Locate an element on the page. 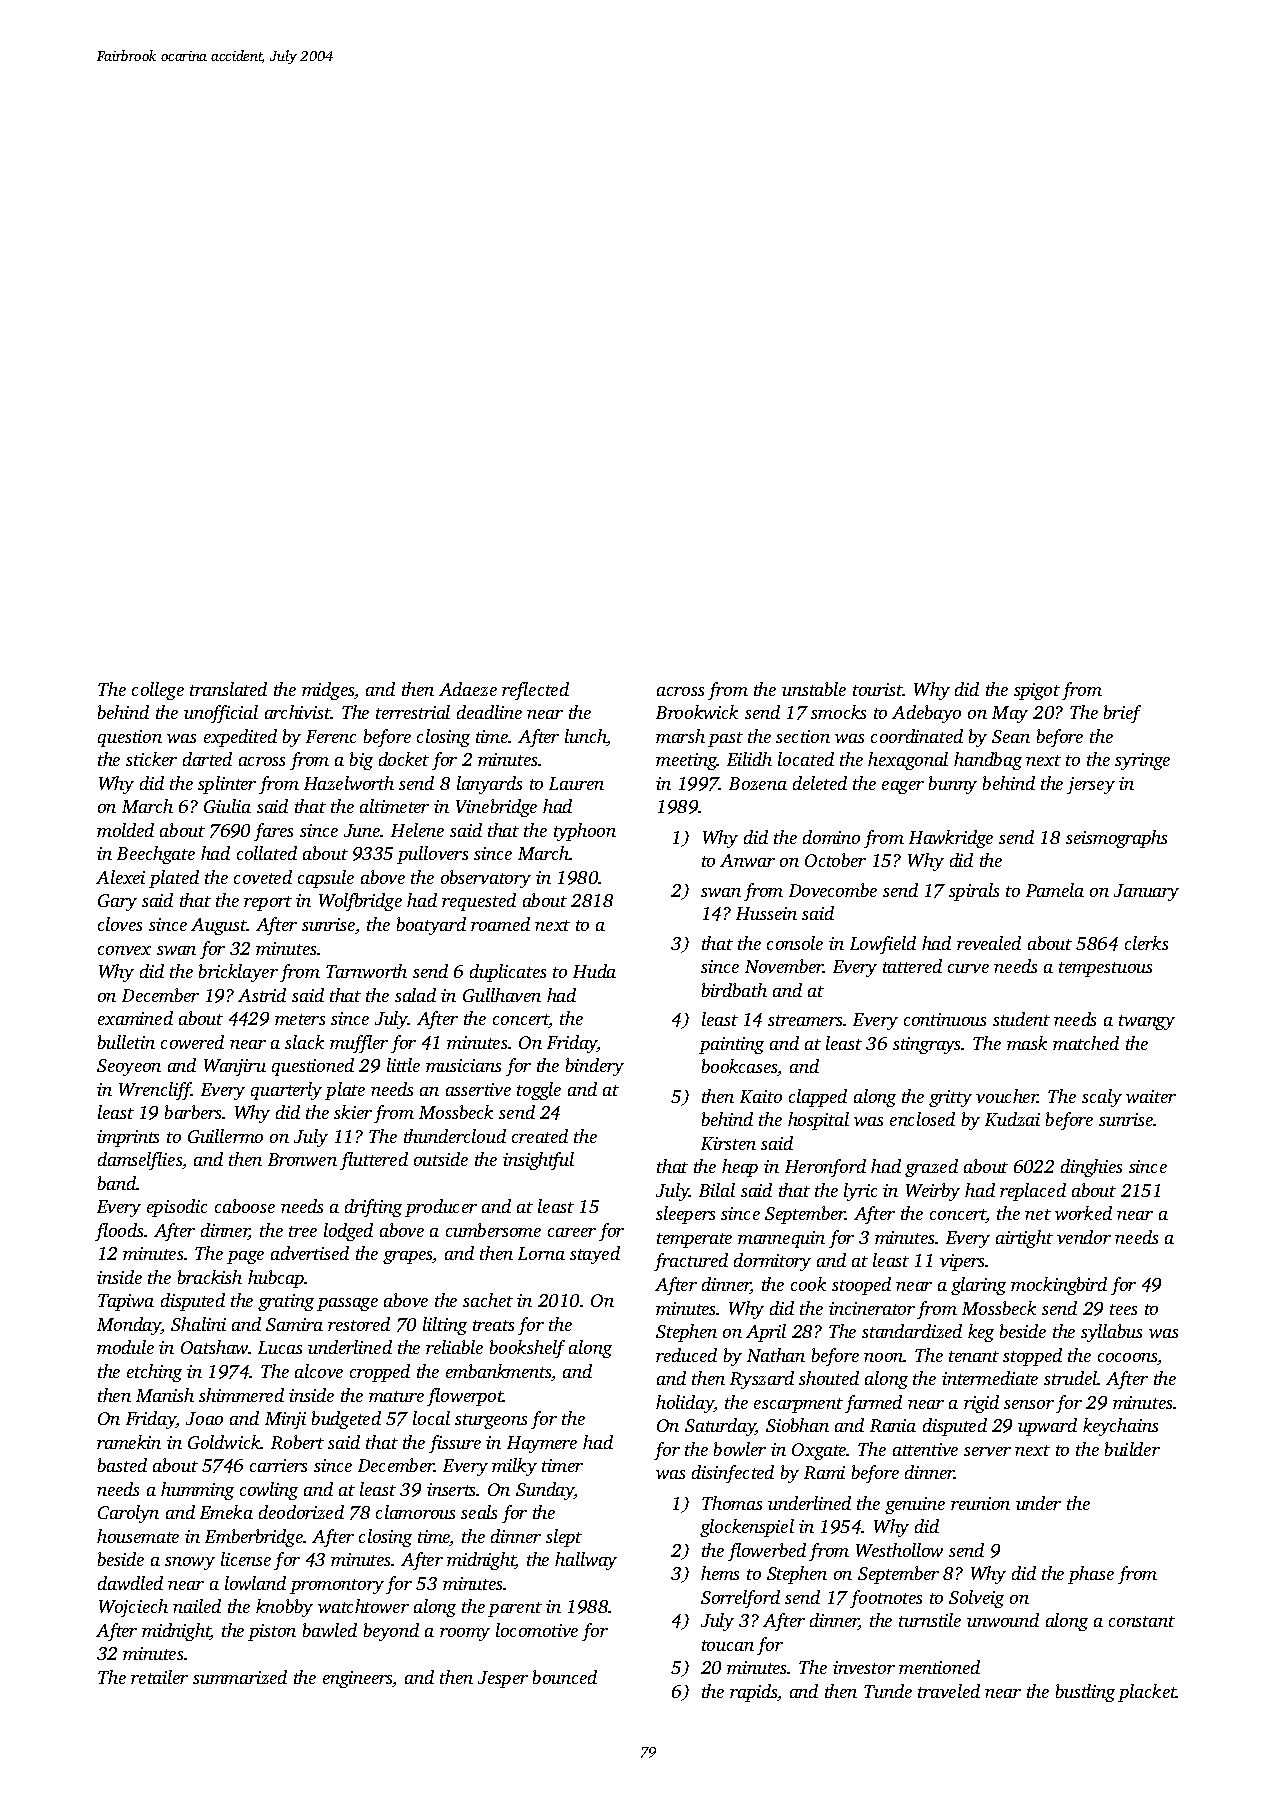 This page has height=1811, width=1281. etching is located at coordinates (154, 1373).
